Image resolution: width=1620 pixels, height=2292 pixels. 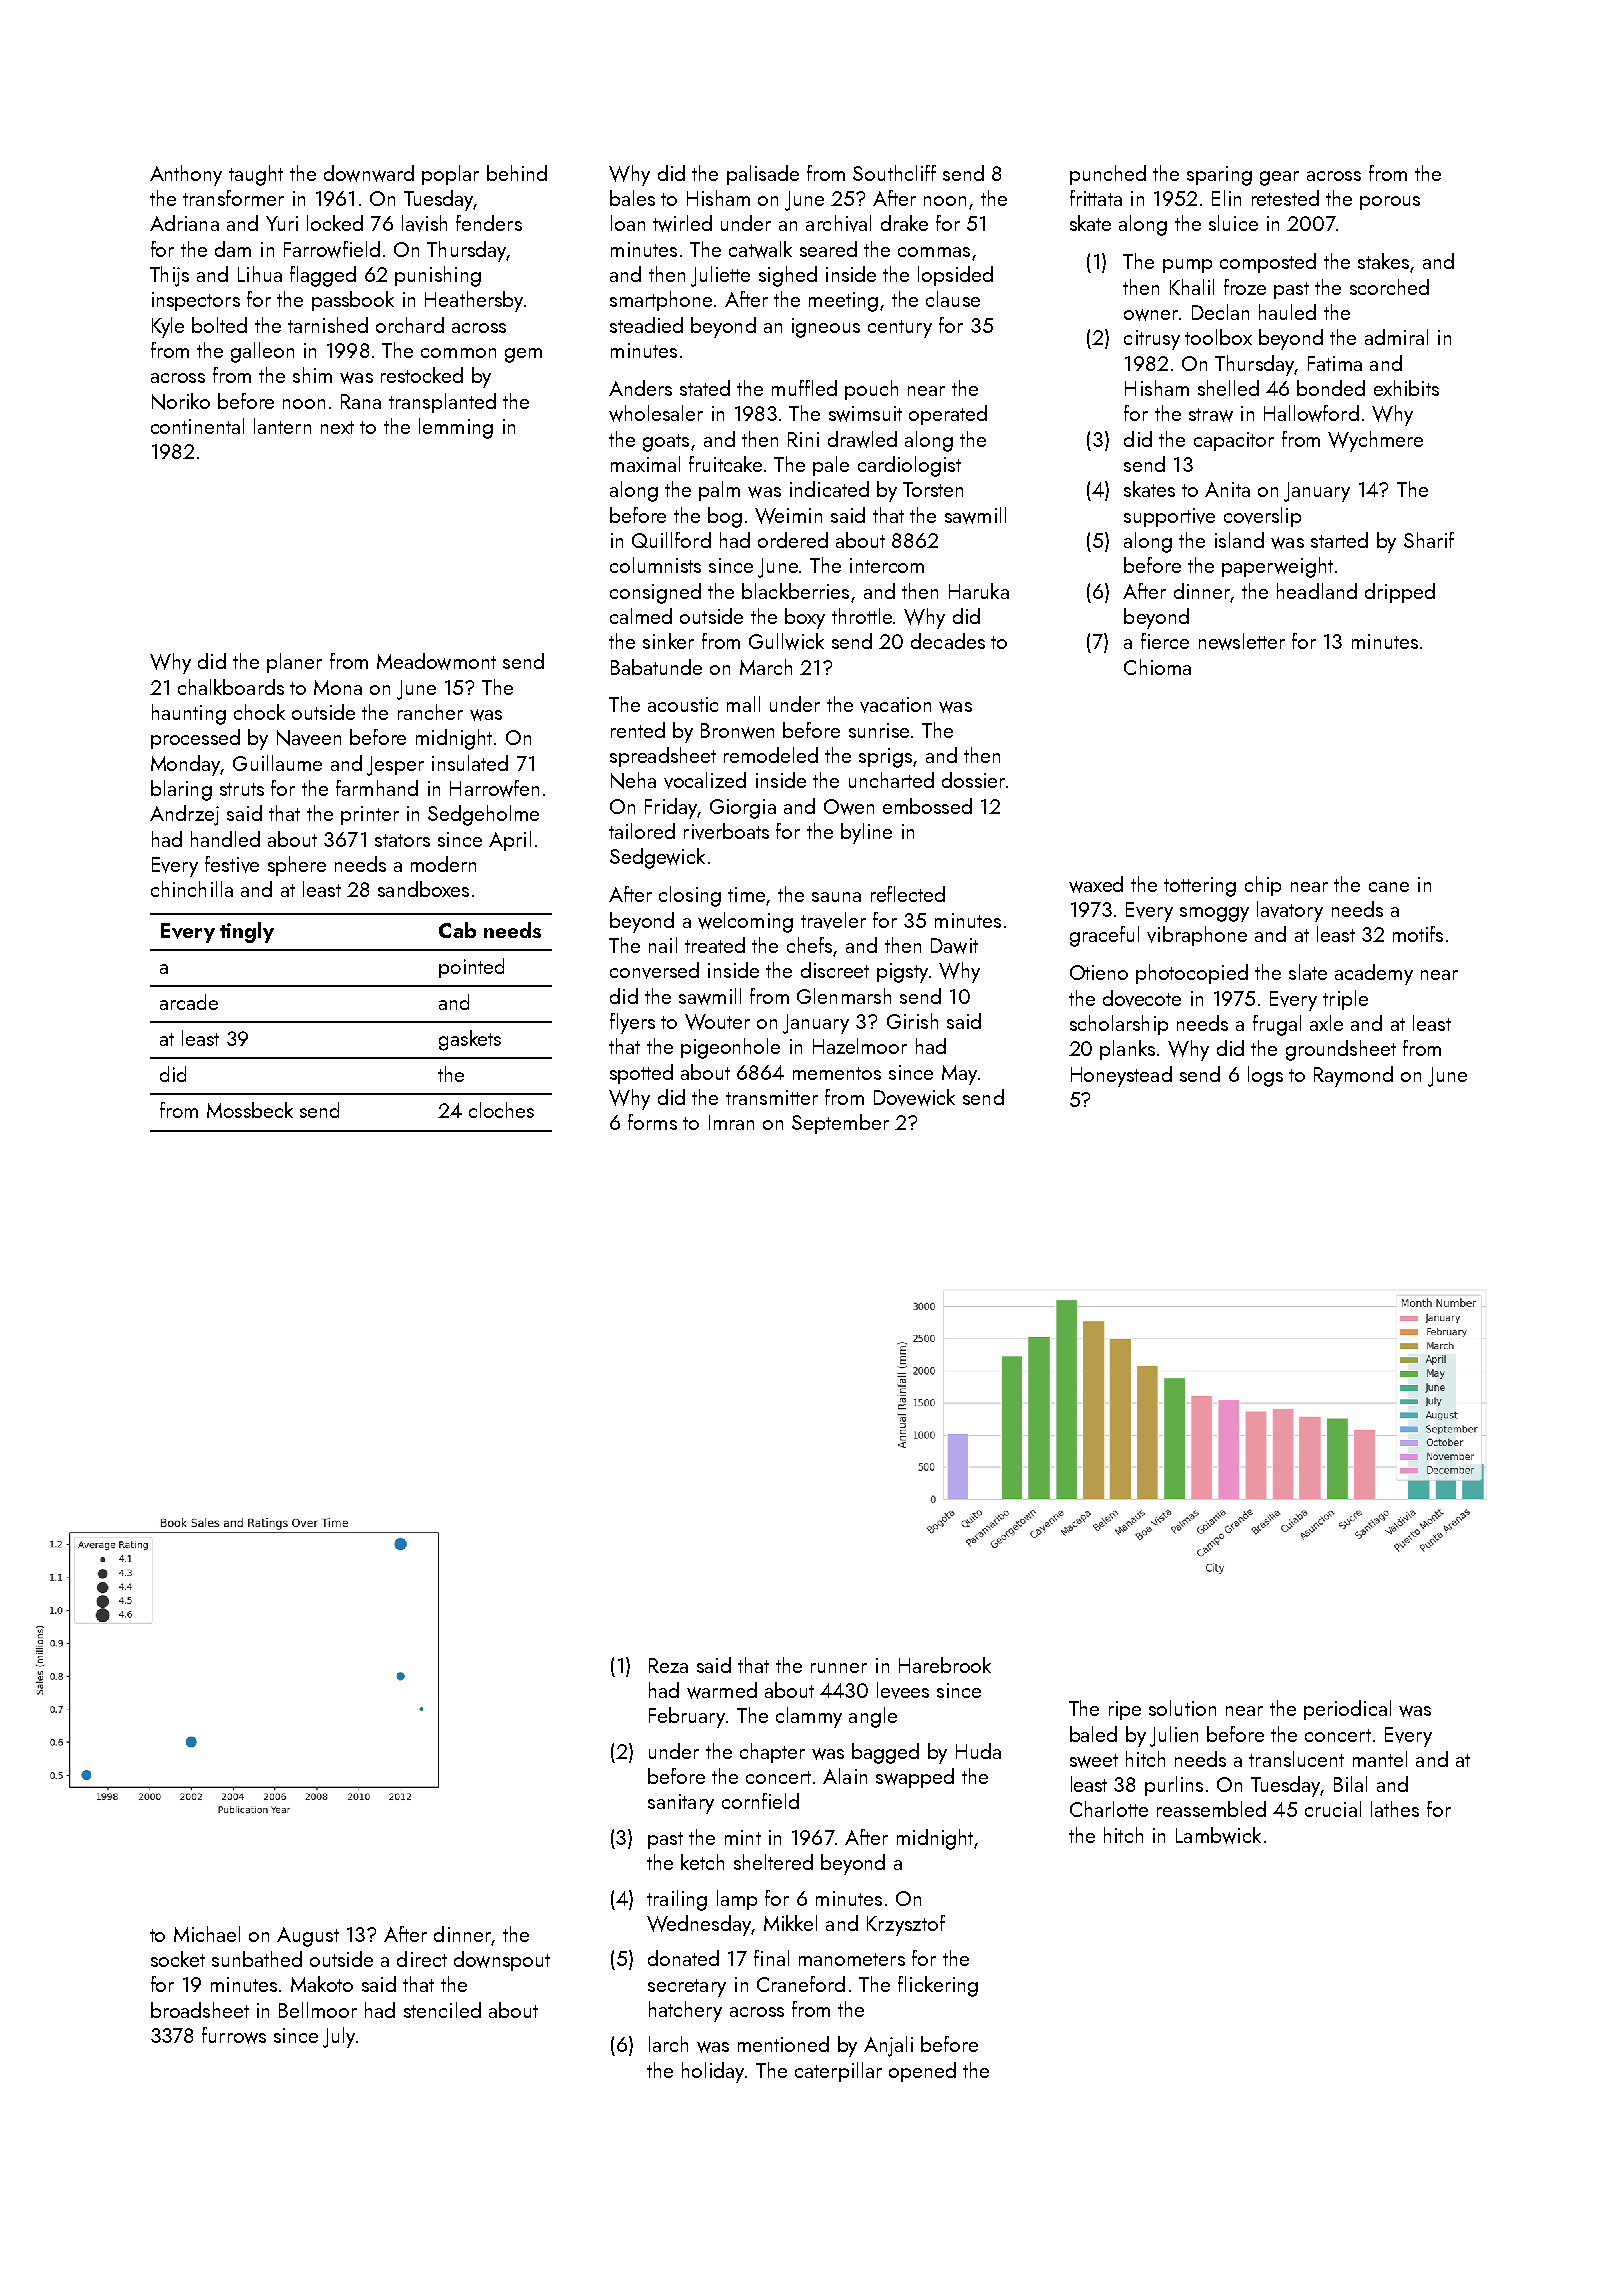 What do you see at coordinates (189, 1002) in the screenshot?
I see `arcade` at bounding box center [189, 1002].
